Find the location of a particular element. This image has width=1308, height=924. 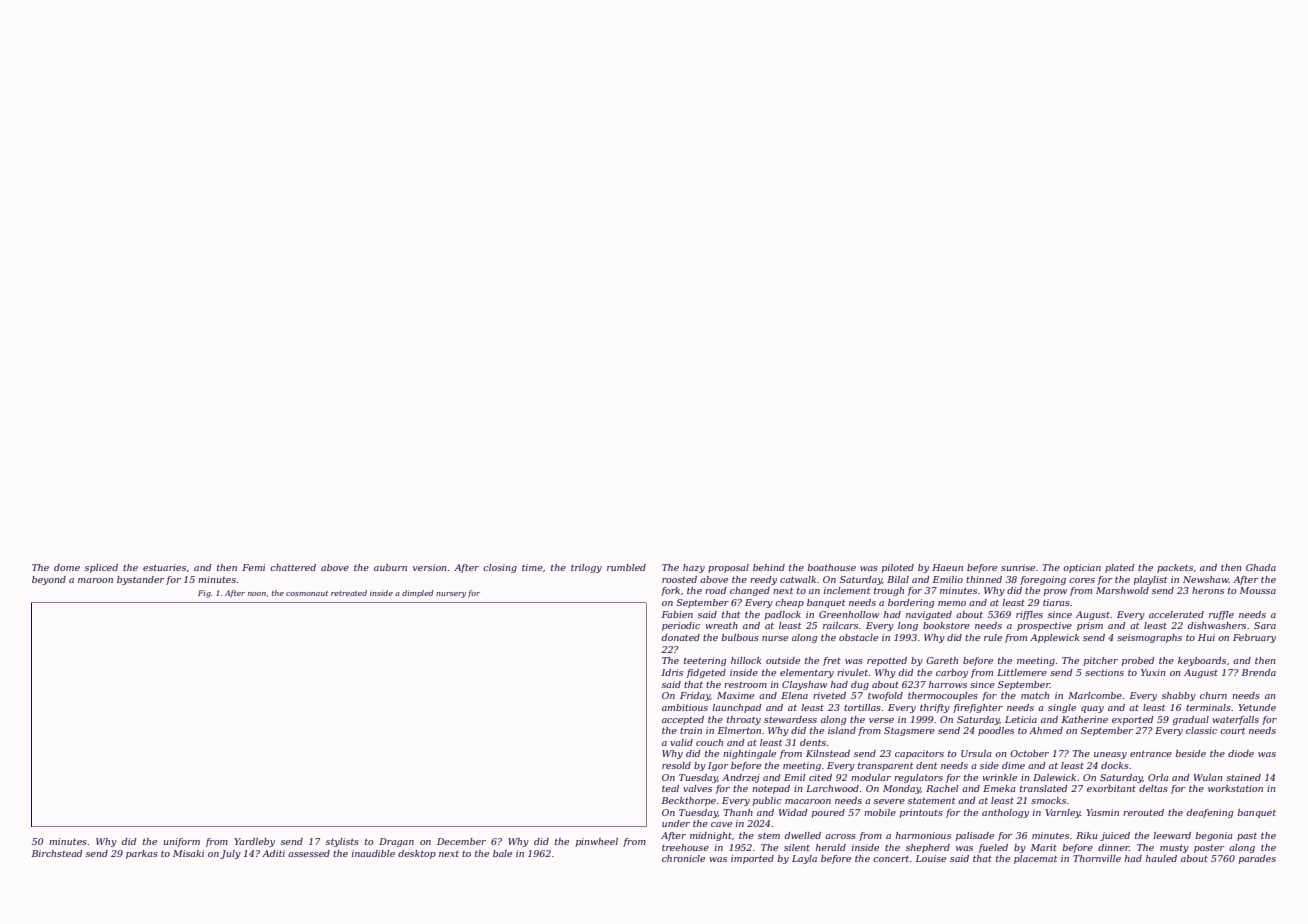

treehouse is located at coordinates (685, 847).
